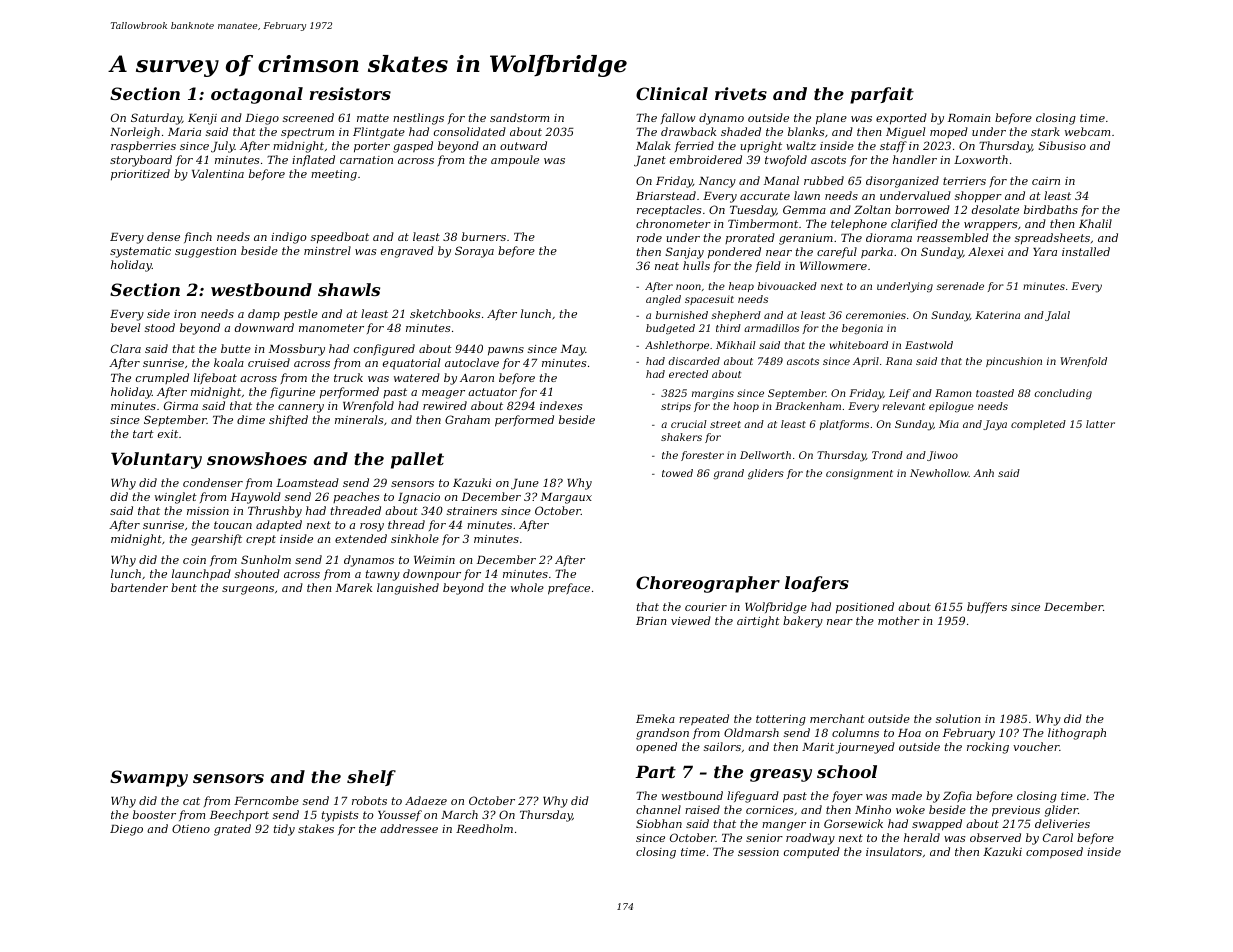  Describe the element at coordinates (765, 455) in the screenshot. I see `Dellworth` at that location.
